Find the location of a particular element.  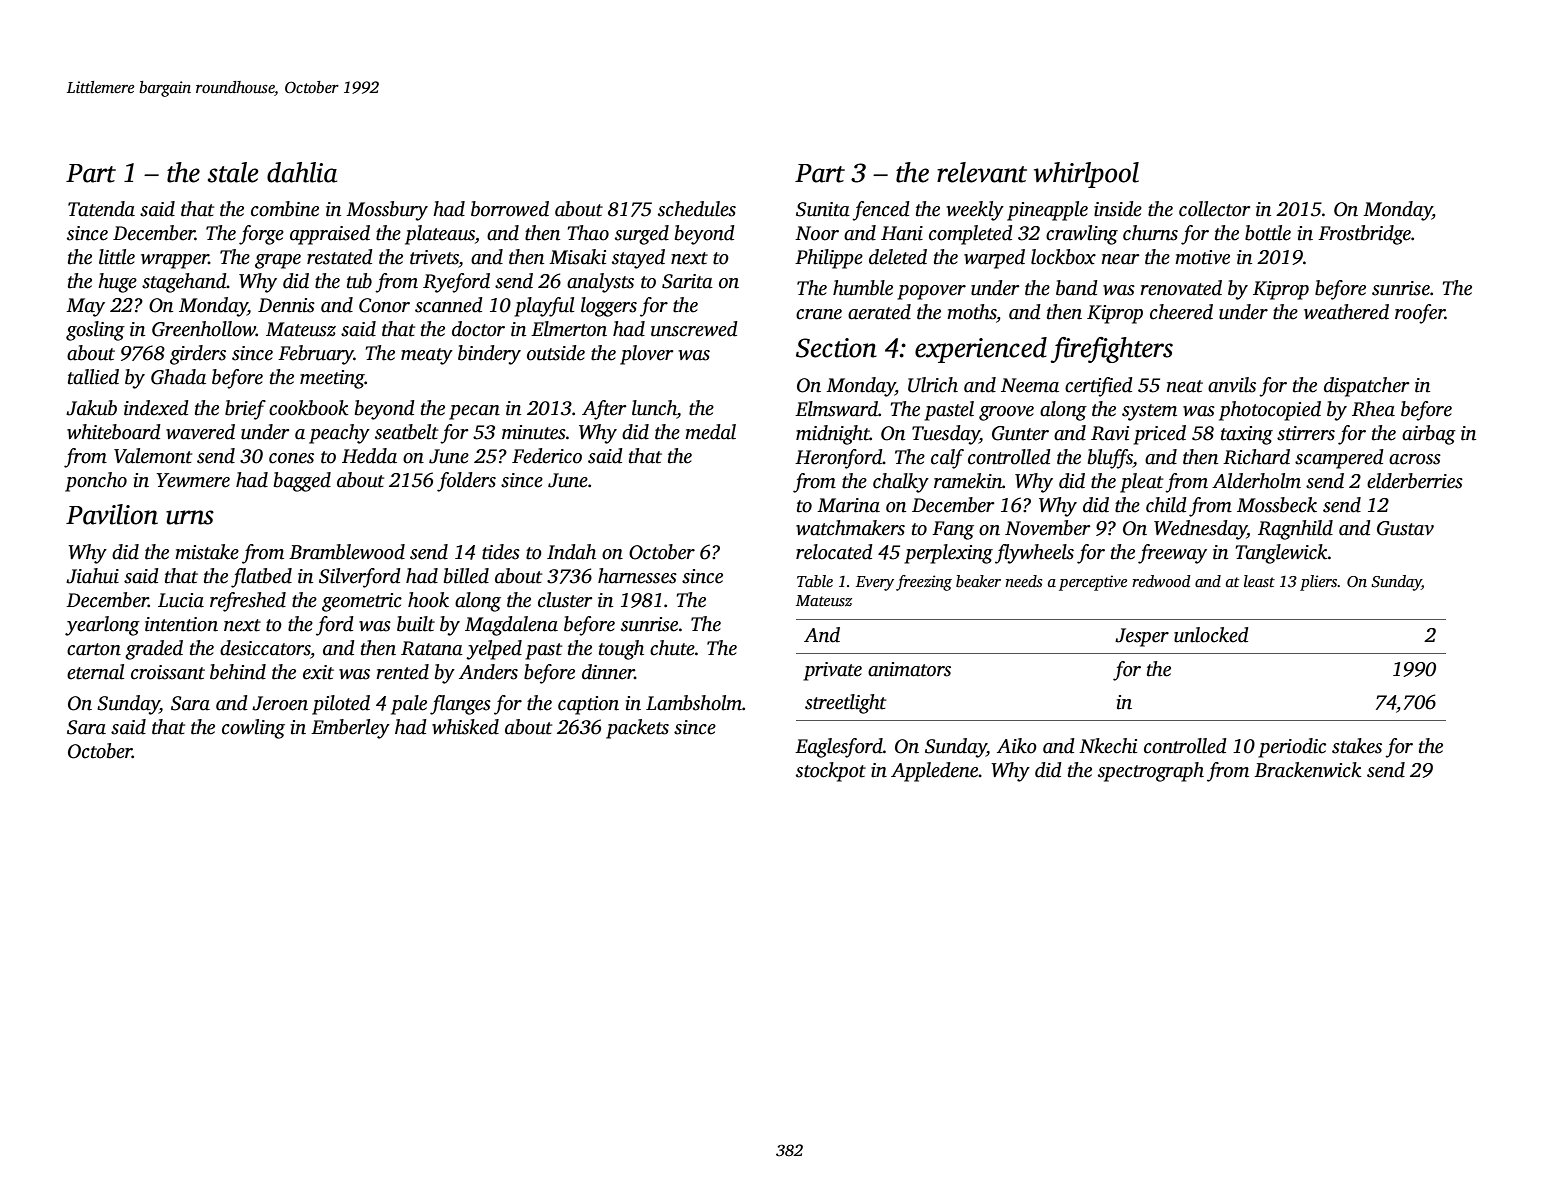

stale is located at coordinates (233, 172).
